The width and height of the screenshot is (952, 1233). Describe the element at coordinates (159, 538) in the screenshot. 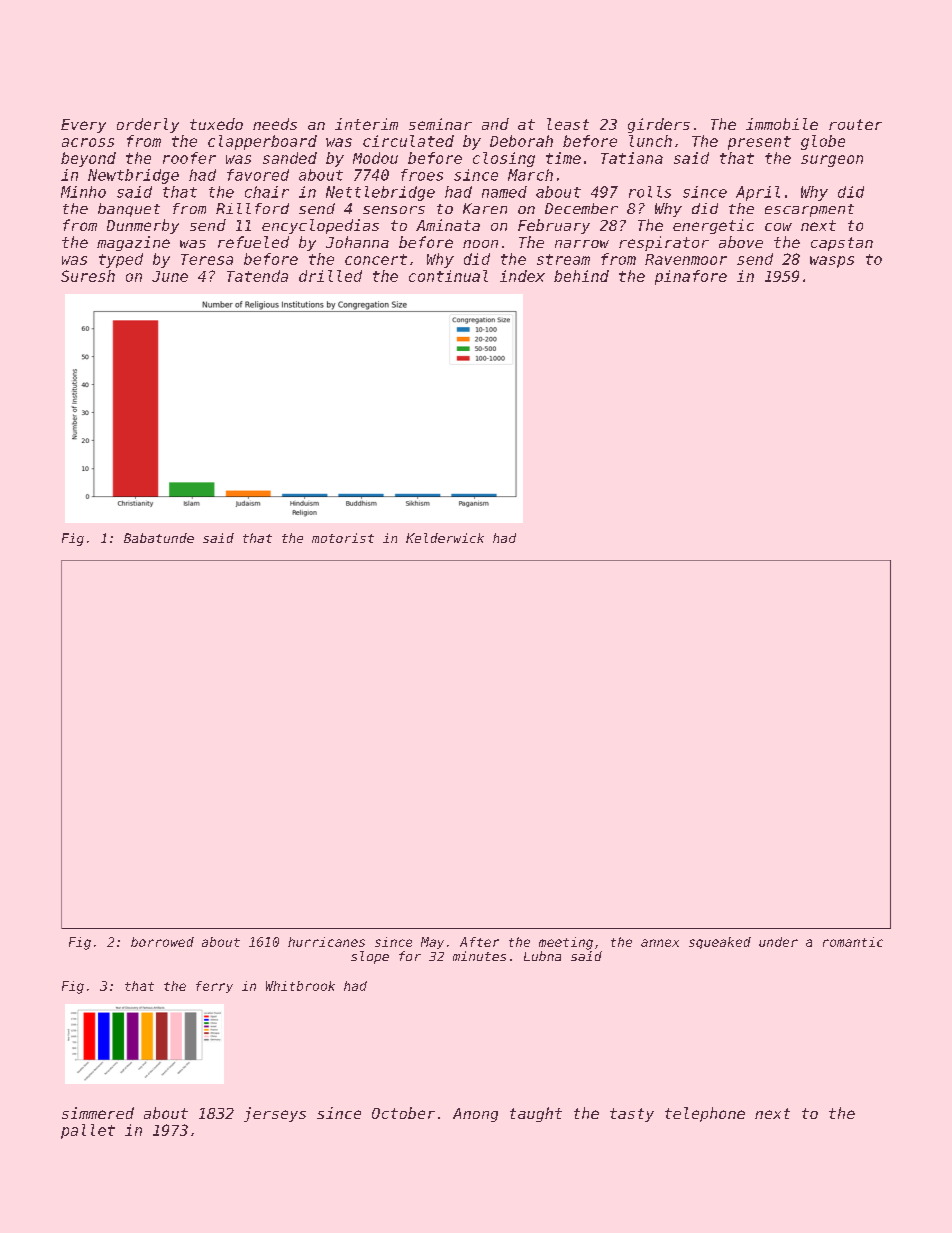

I see `Babatunde` at that location.
